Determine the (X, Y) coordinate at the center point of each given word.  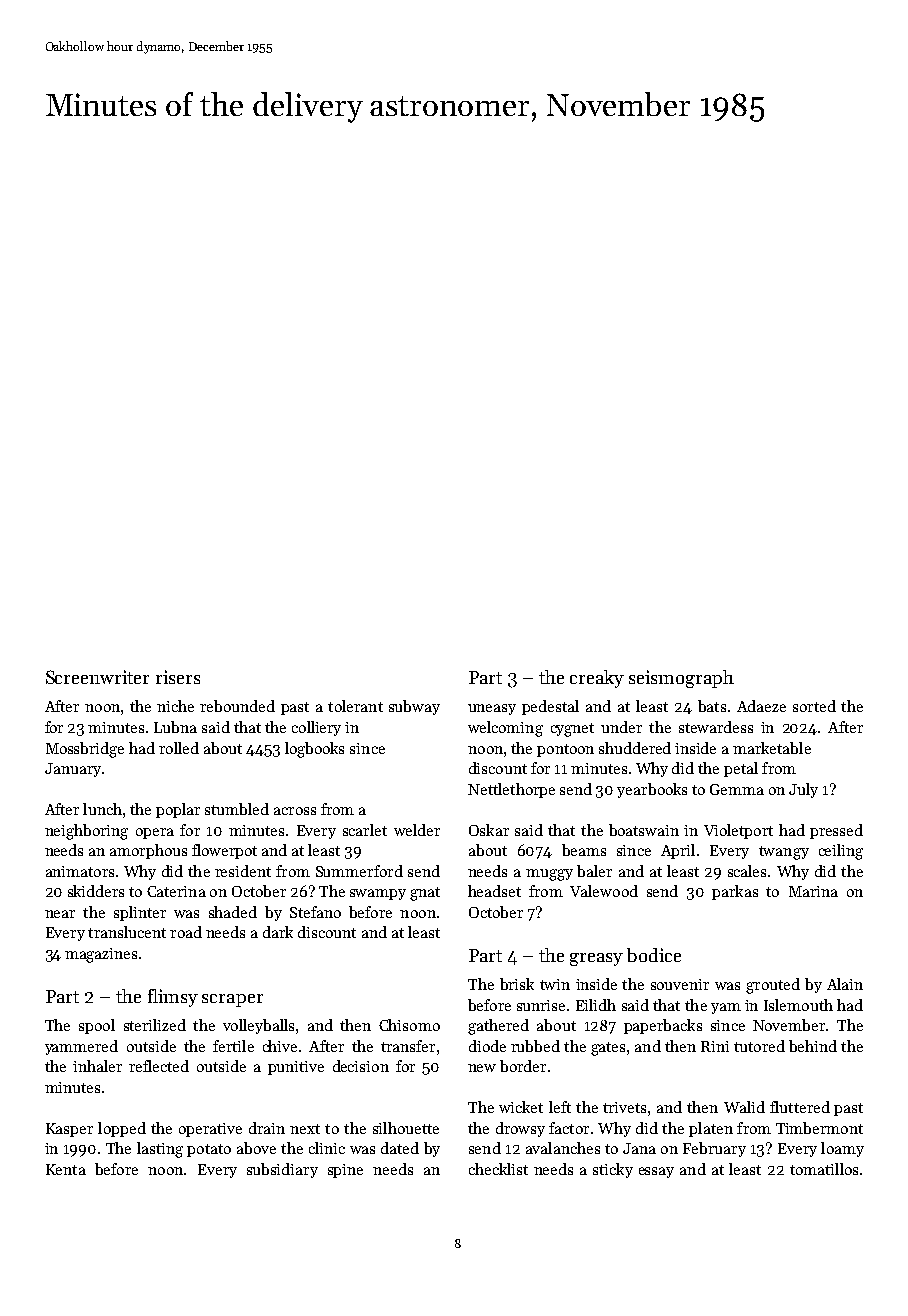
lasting (160, 1150)
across (295, 811)
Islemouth (798, 1005)
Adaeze (761, 706)
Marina (813, 891)
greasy (596, 959)
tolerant (355, 706)
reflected (159, 1066)
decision (361, 1066)
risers (178, 677)
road (186, 932)
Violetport (738, 831)
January (73, 770)
